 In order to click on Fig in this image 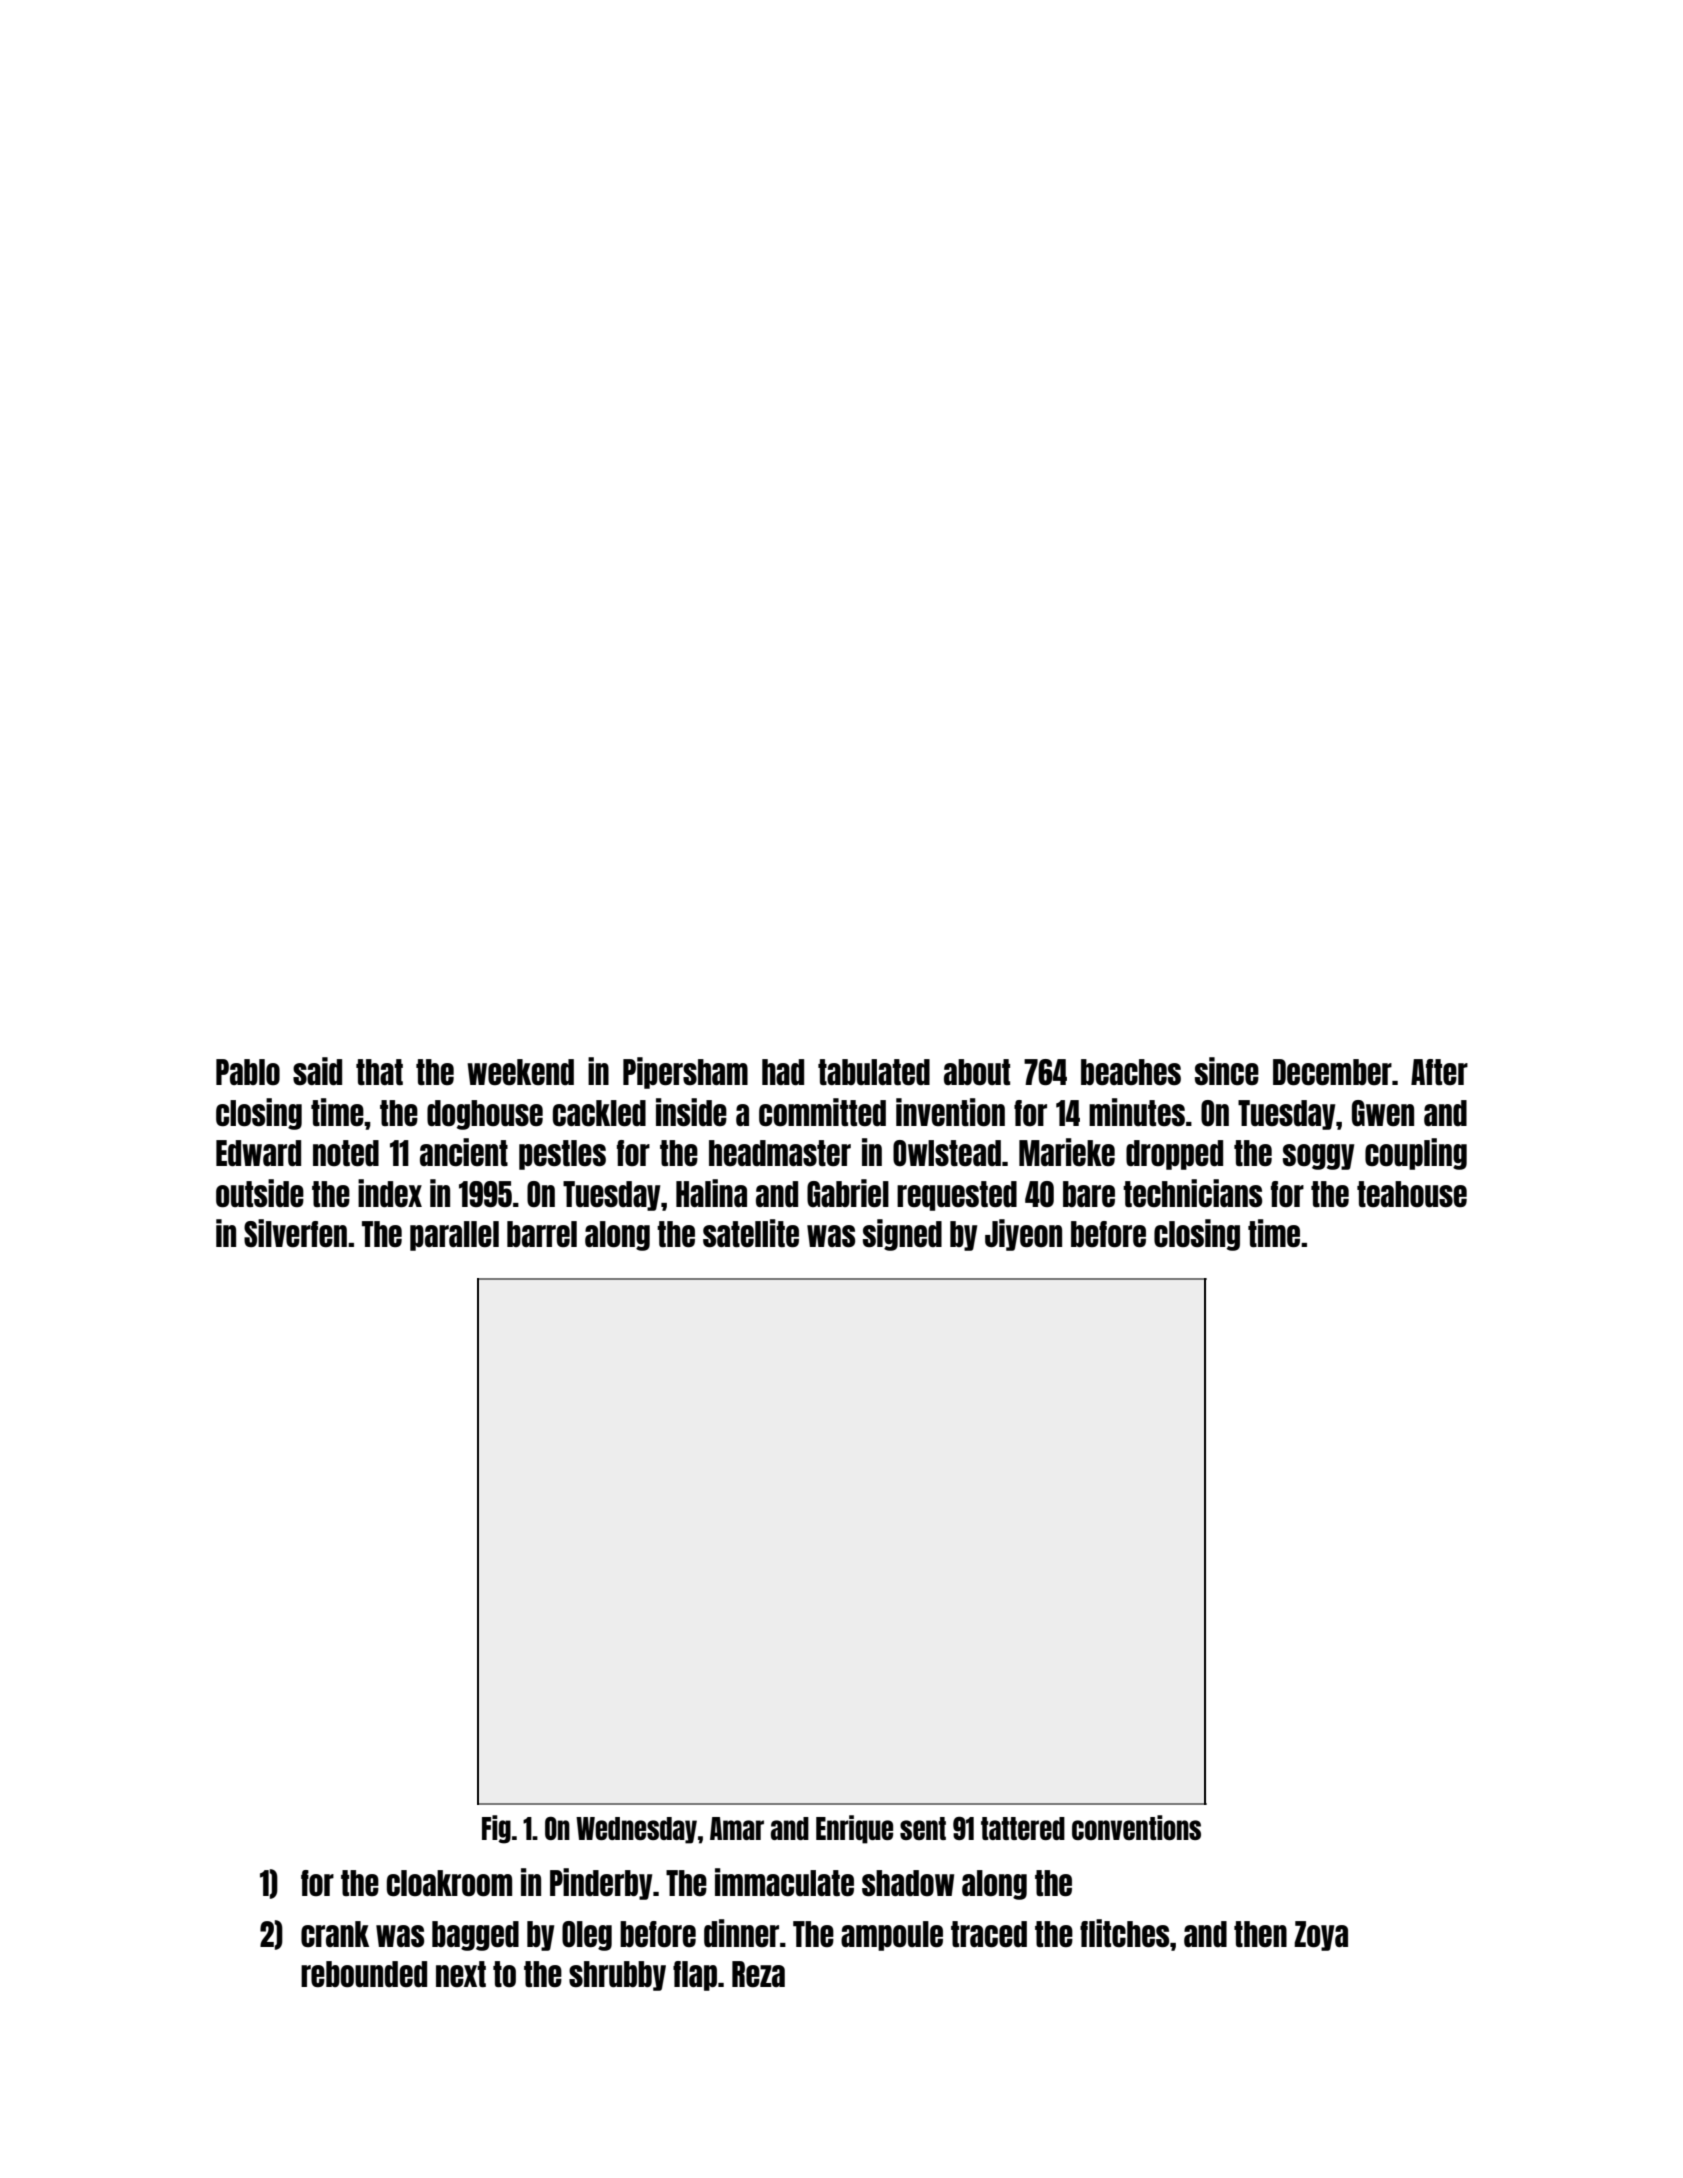, I will do `click(496, 1829)`.
